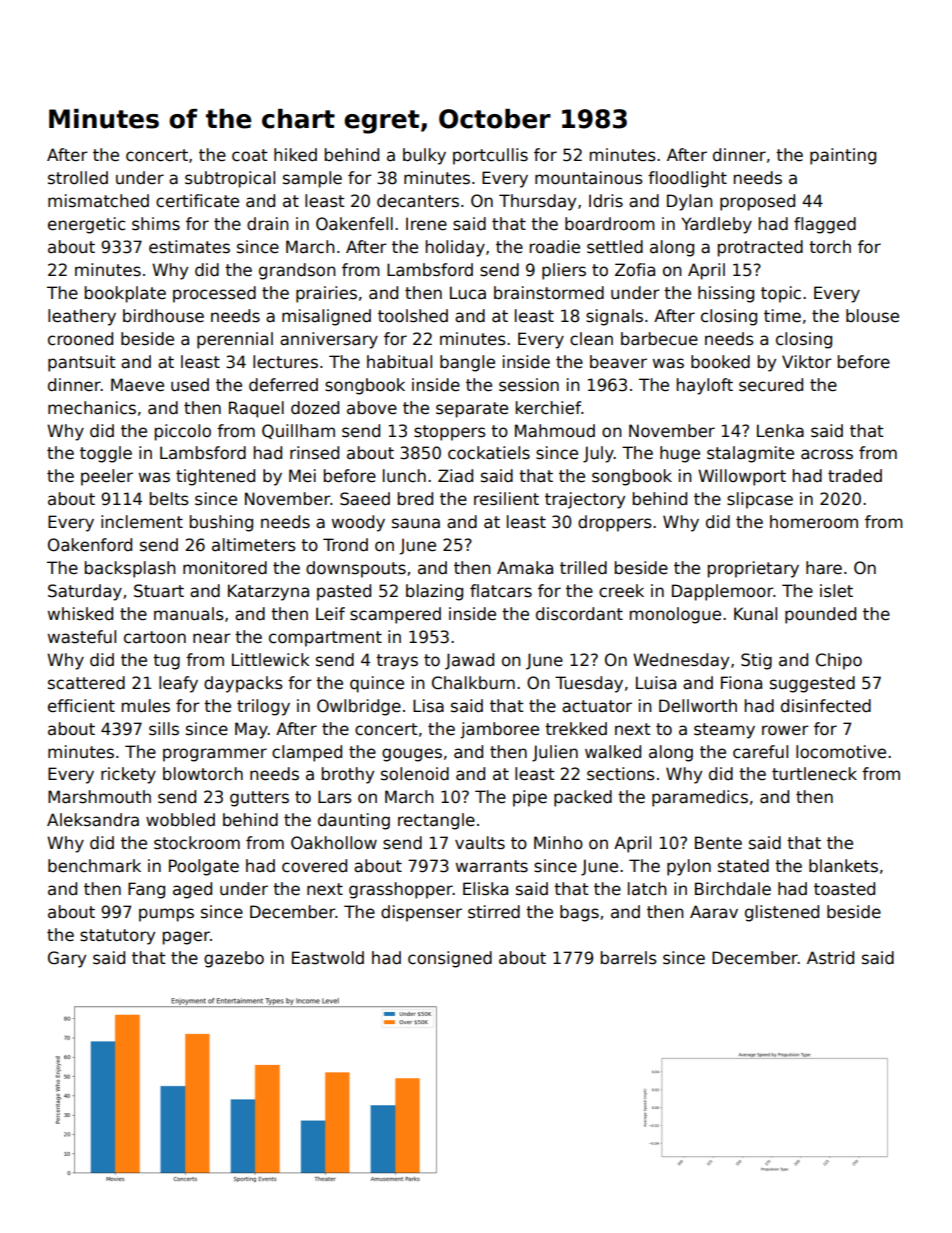  Describe the element at coordinates (450, 433) in the screenshot. I see `stoppers` at that location.
